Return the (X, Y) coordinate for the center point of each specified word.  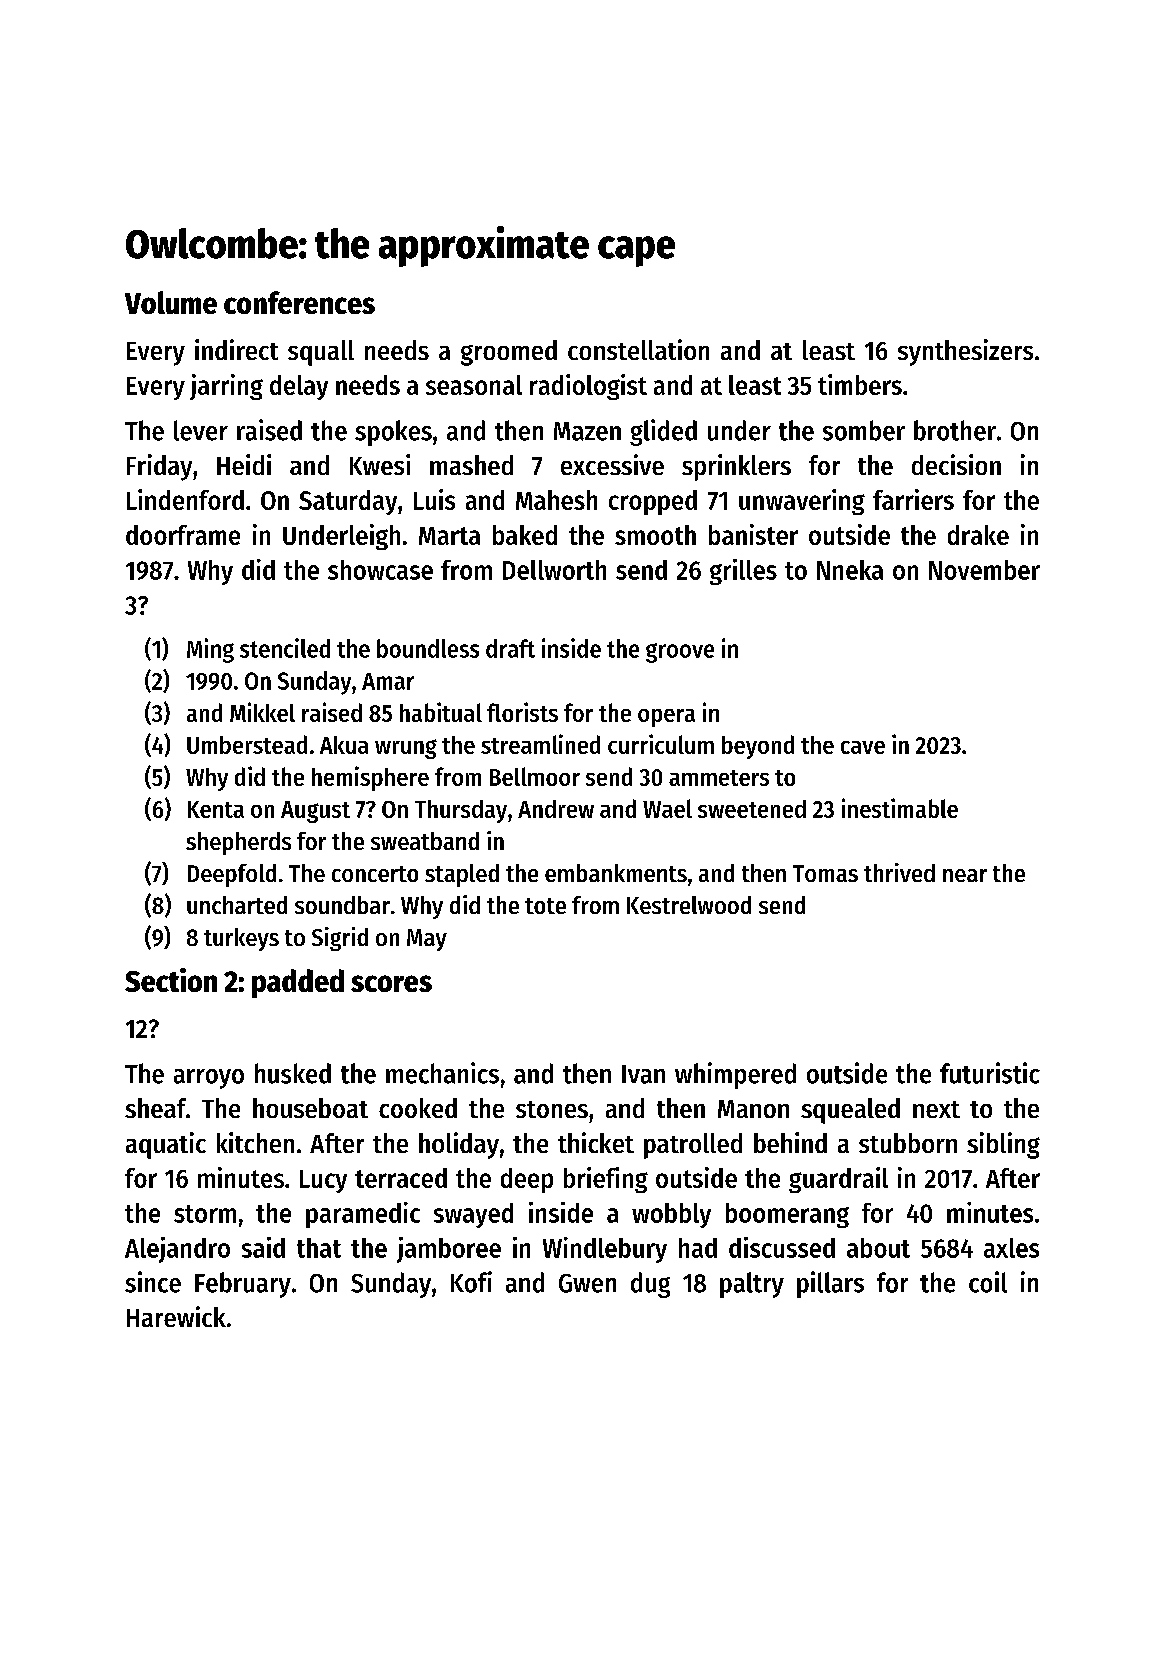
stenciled (285, 648)
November (984, 570)
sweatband (425, 841)
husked (293, 1073)
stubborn (908, 1143)
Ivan (643, 1074)
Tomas (825, 873)
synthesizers (965, 352)
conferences (299, 302)
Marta (449, 536)
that (319, 1248)
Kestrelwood (689, 905)
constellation (638, 349)
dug (650, 1285)
